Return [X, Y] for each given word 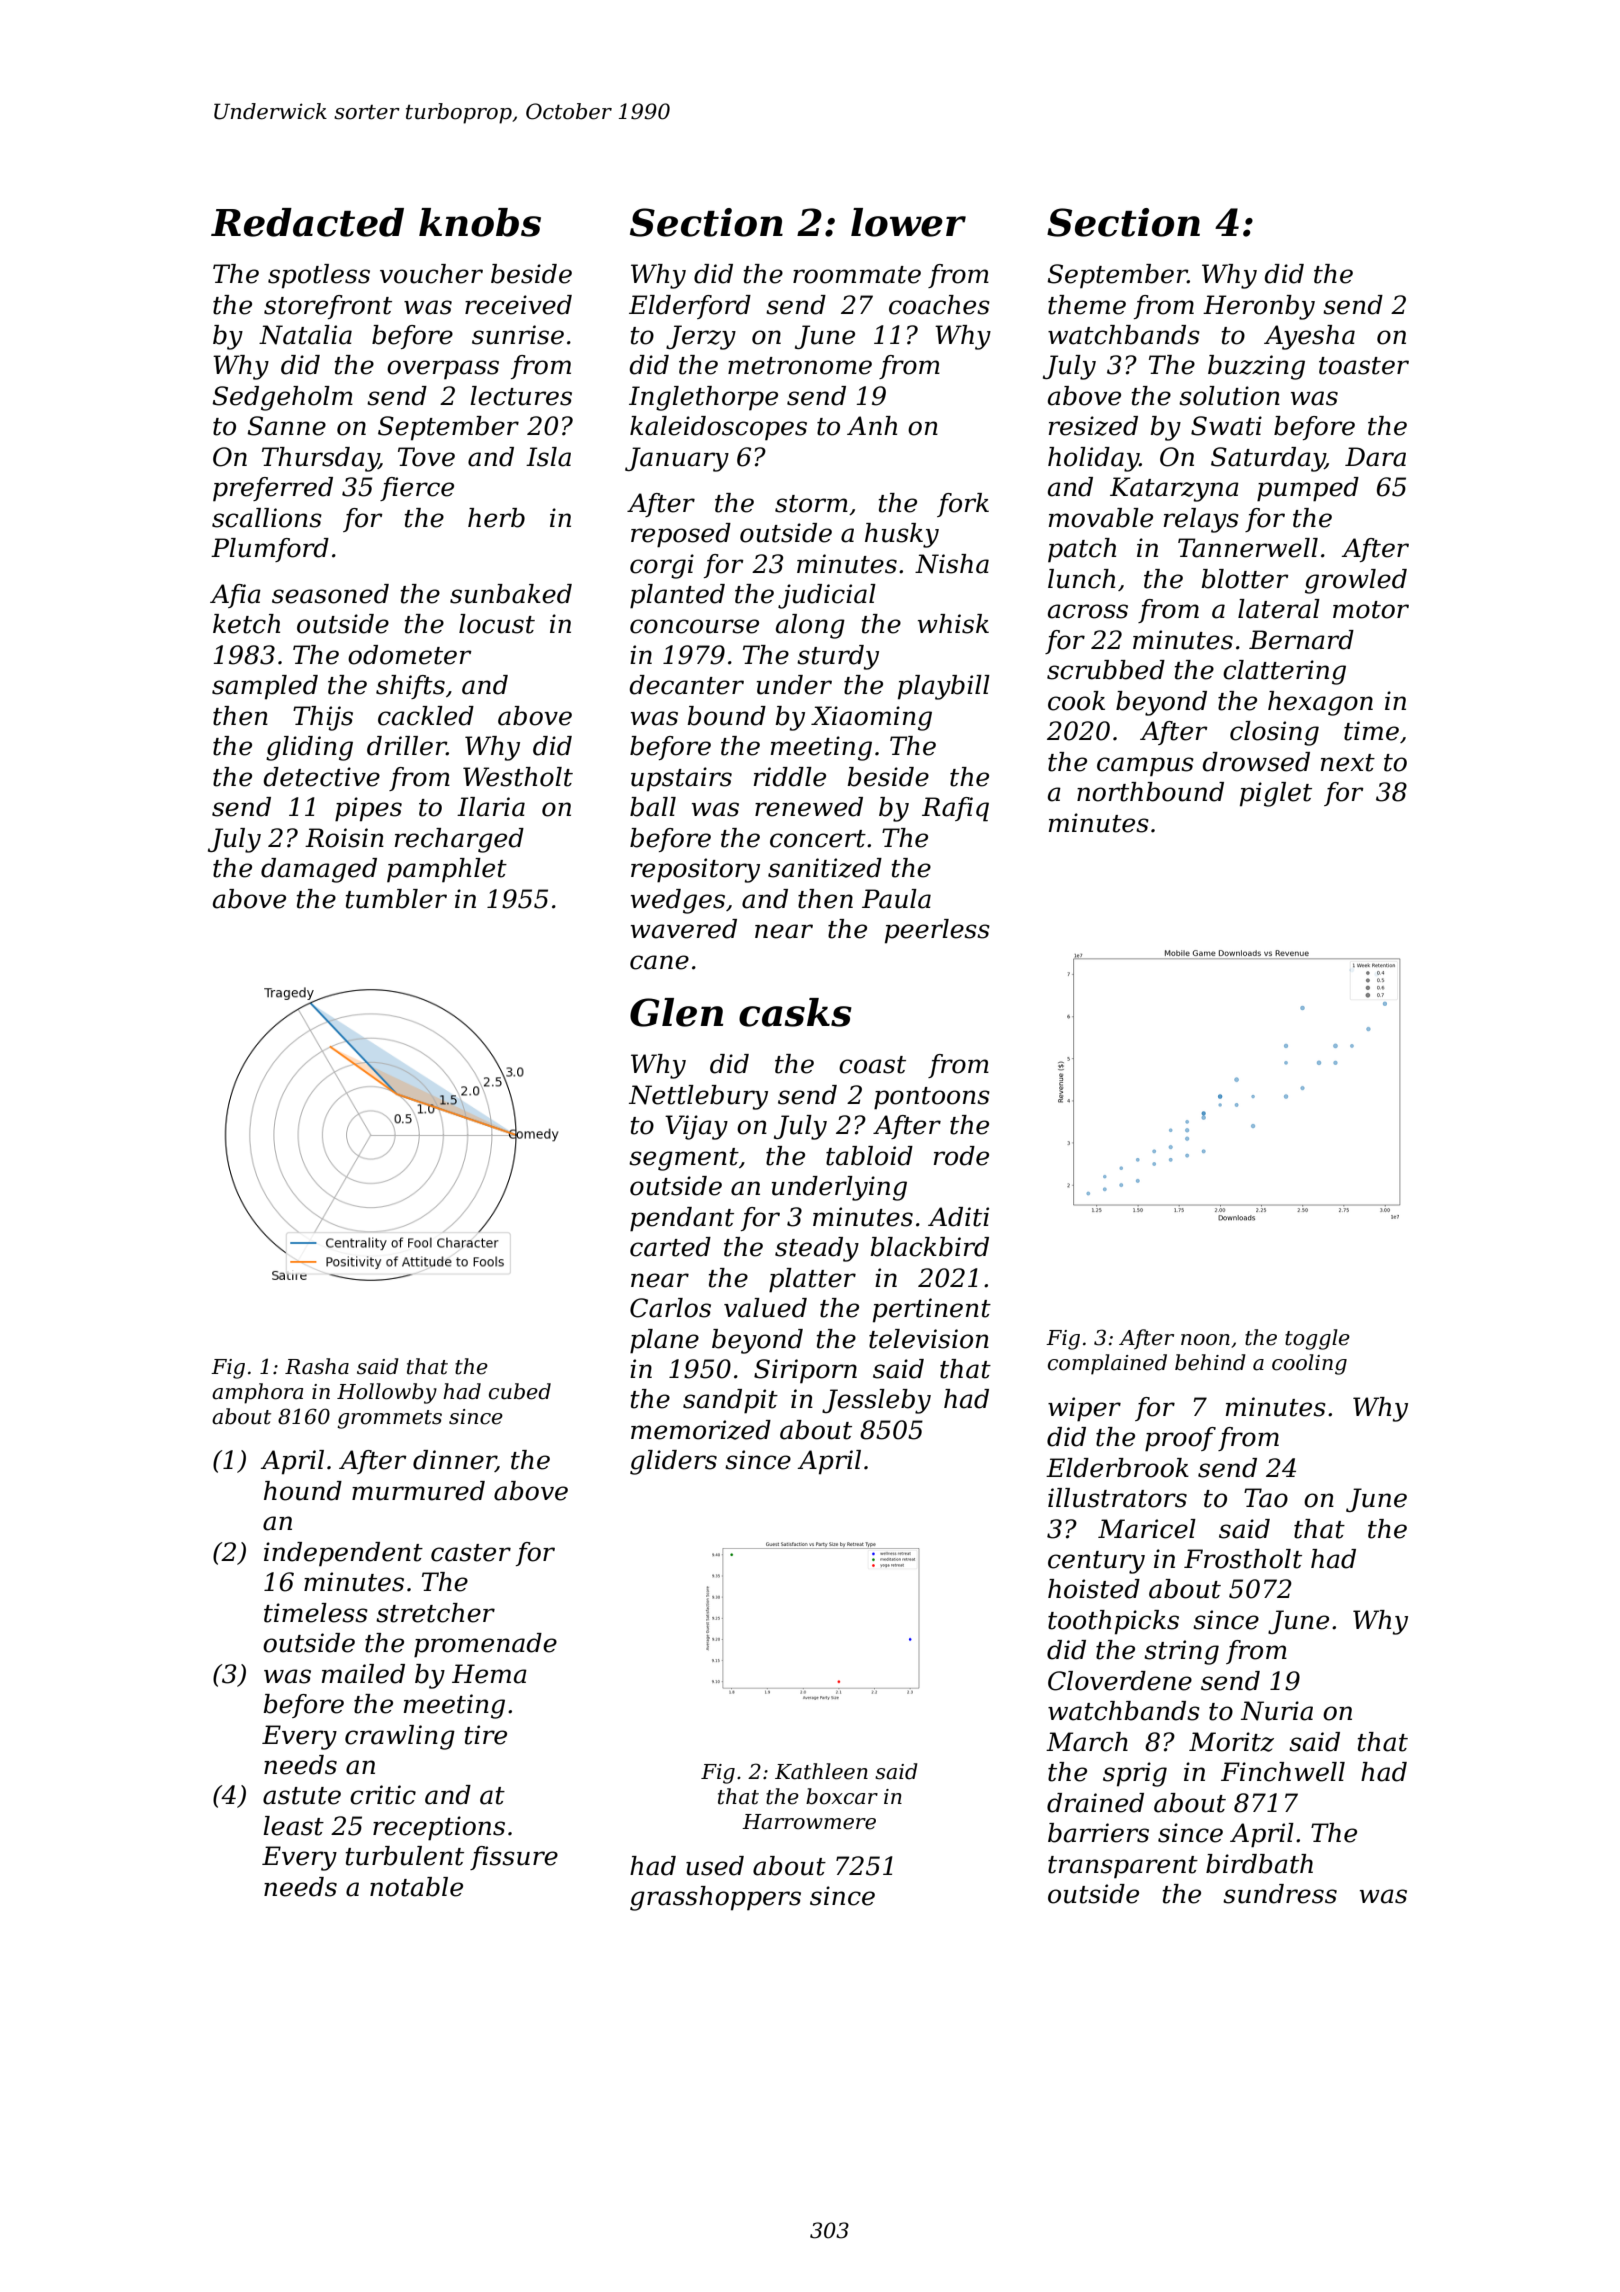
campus [1145, 767]
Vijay [696, 1127]
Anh [872, 425]
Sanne [286, 426]
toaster [1364, 366]
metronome [800, 366]
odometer [410, 655]
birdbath [1259, 1864]
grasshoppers [715, 1898]
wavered [684, 929]
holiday [1093, 459]
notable [416, 1887]
